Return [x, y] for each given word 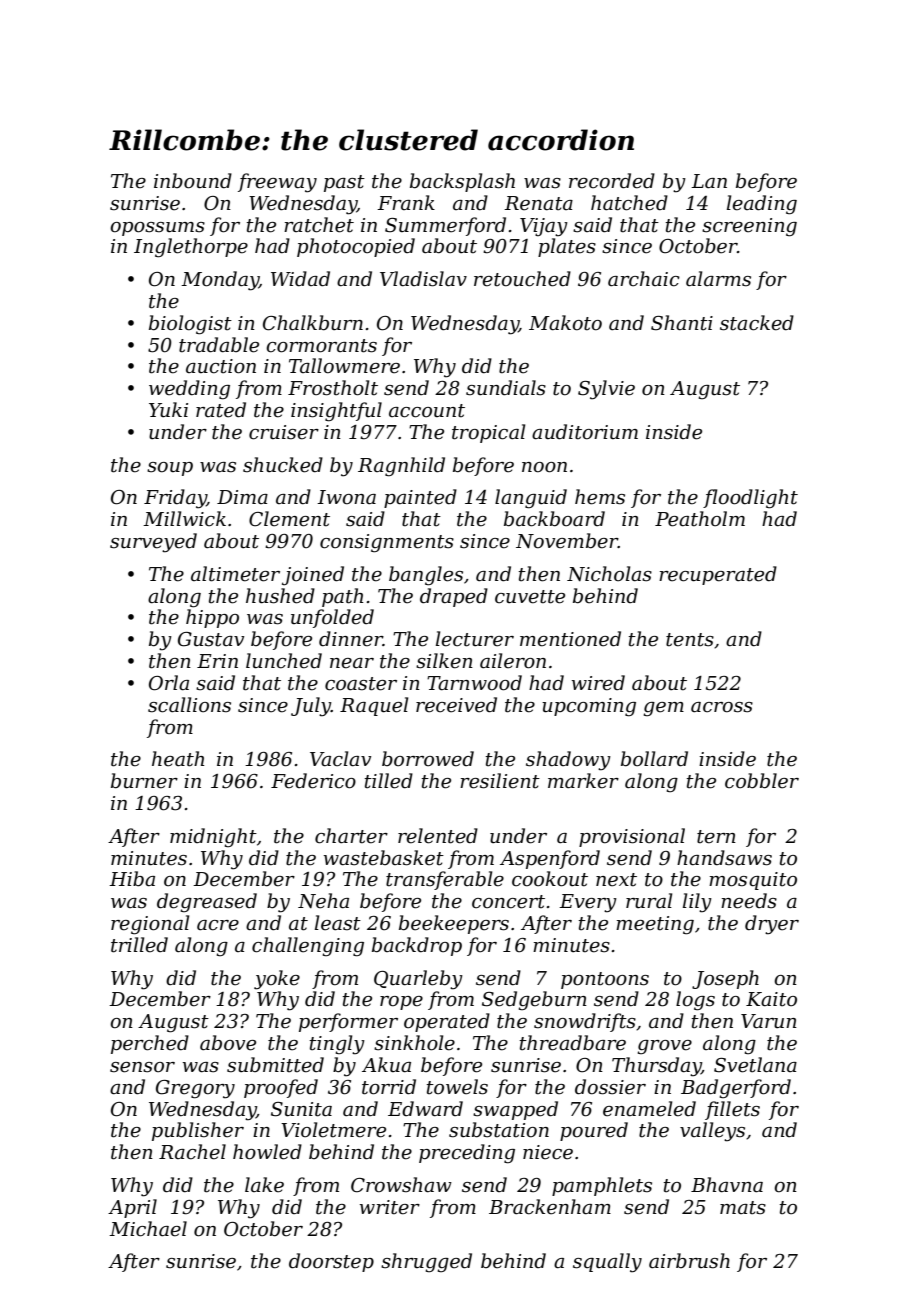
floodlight [750, 499]
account [427, 411]
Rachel [192, 1152]
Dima [242, 497]
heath [178, 759]
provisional [632, 837]
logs [695, 1001]
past [344, 183]
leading [762, 205]
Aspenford [550, 859]
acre [218, 925]
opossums [157, 229]
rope [401, 1003]
